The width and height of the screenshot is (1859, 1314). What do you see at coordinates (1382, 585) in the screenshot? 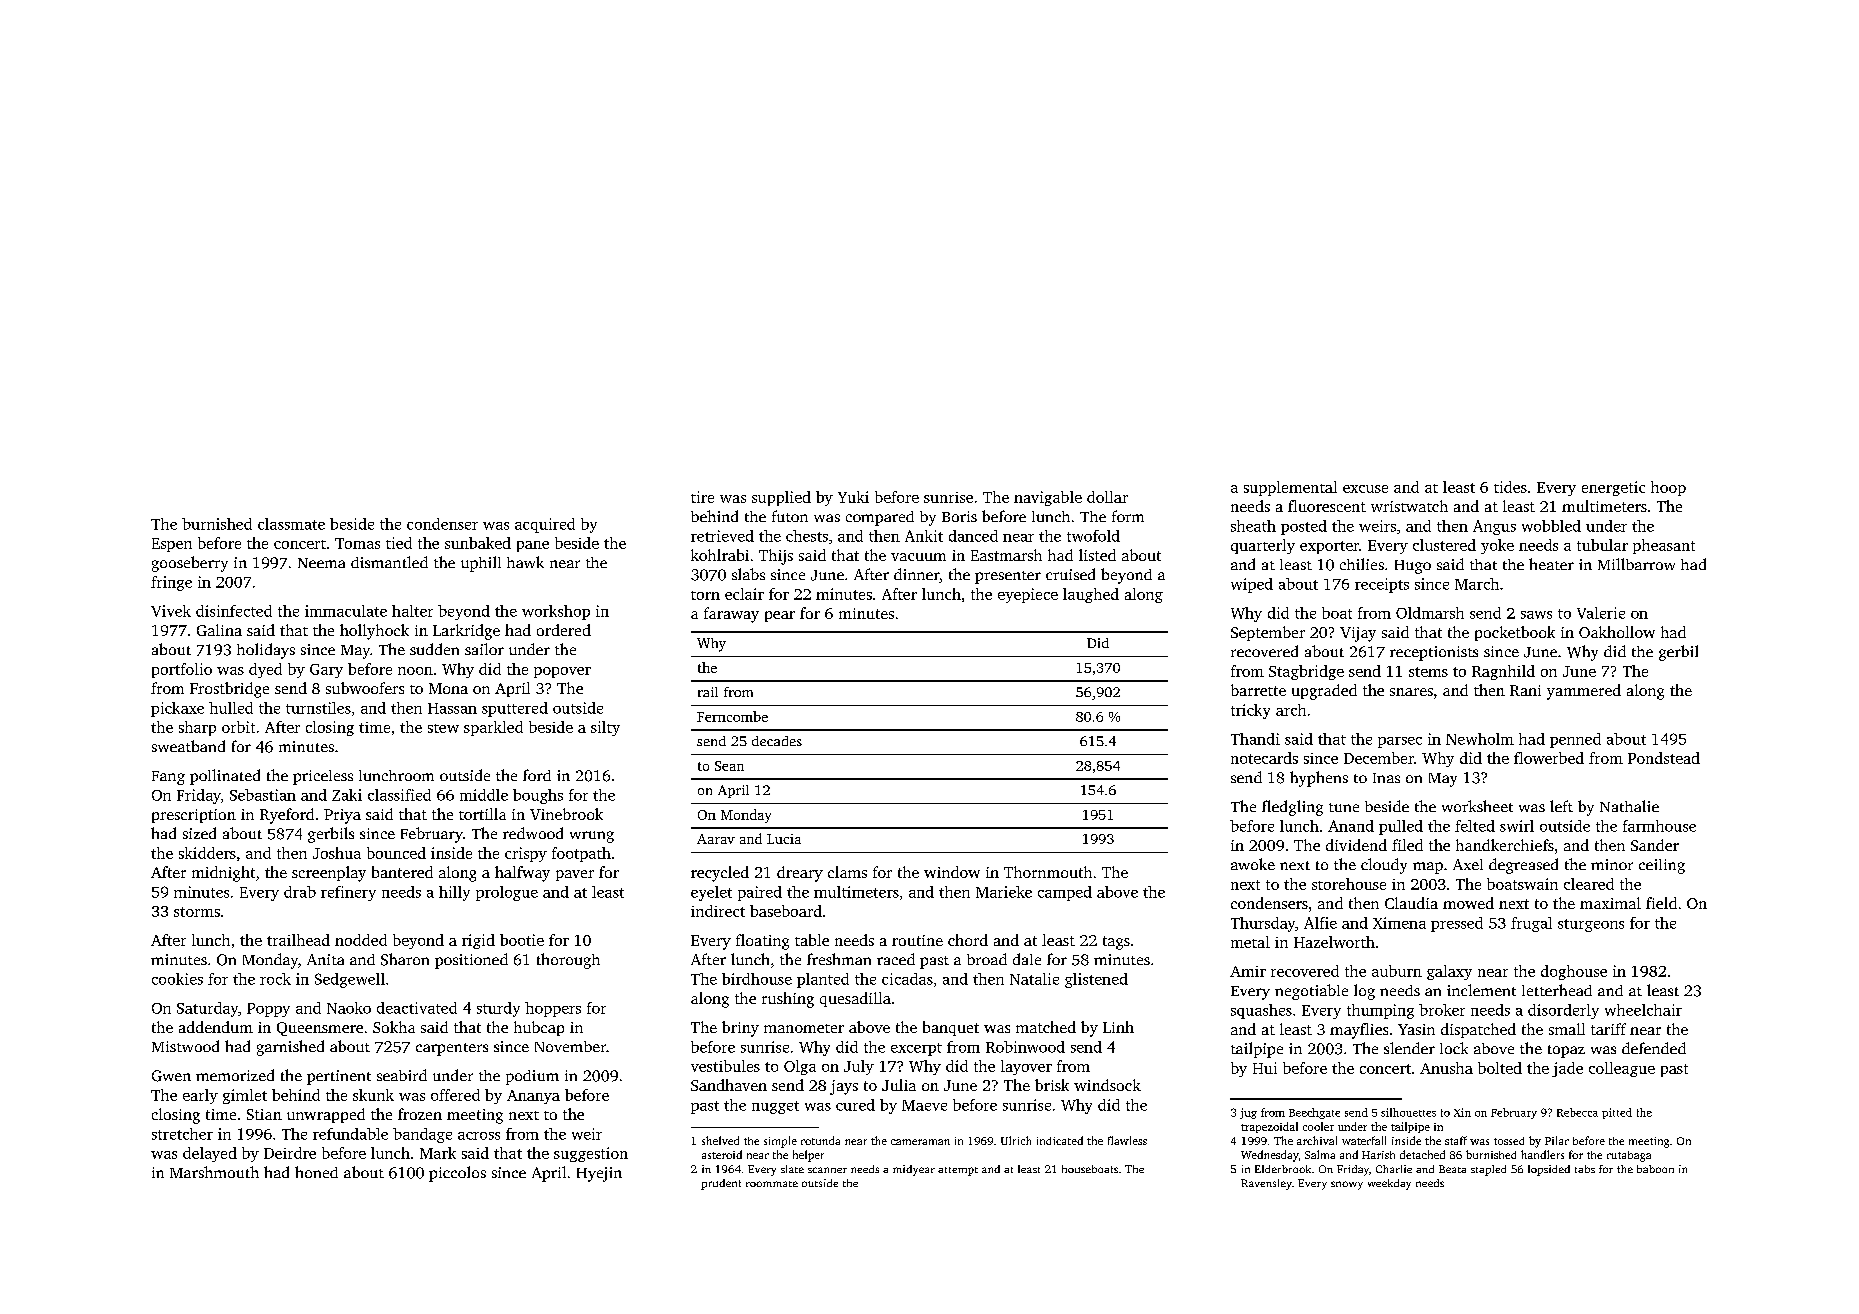
I see `receipts` at bounding box center [1382, 585].
